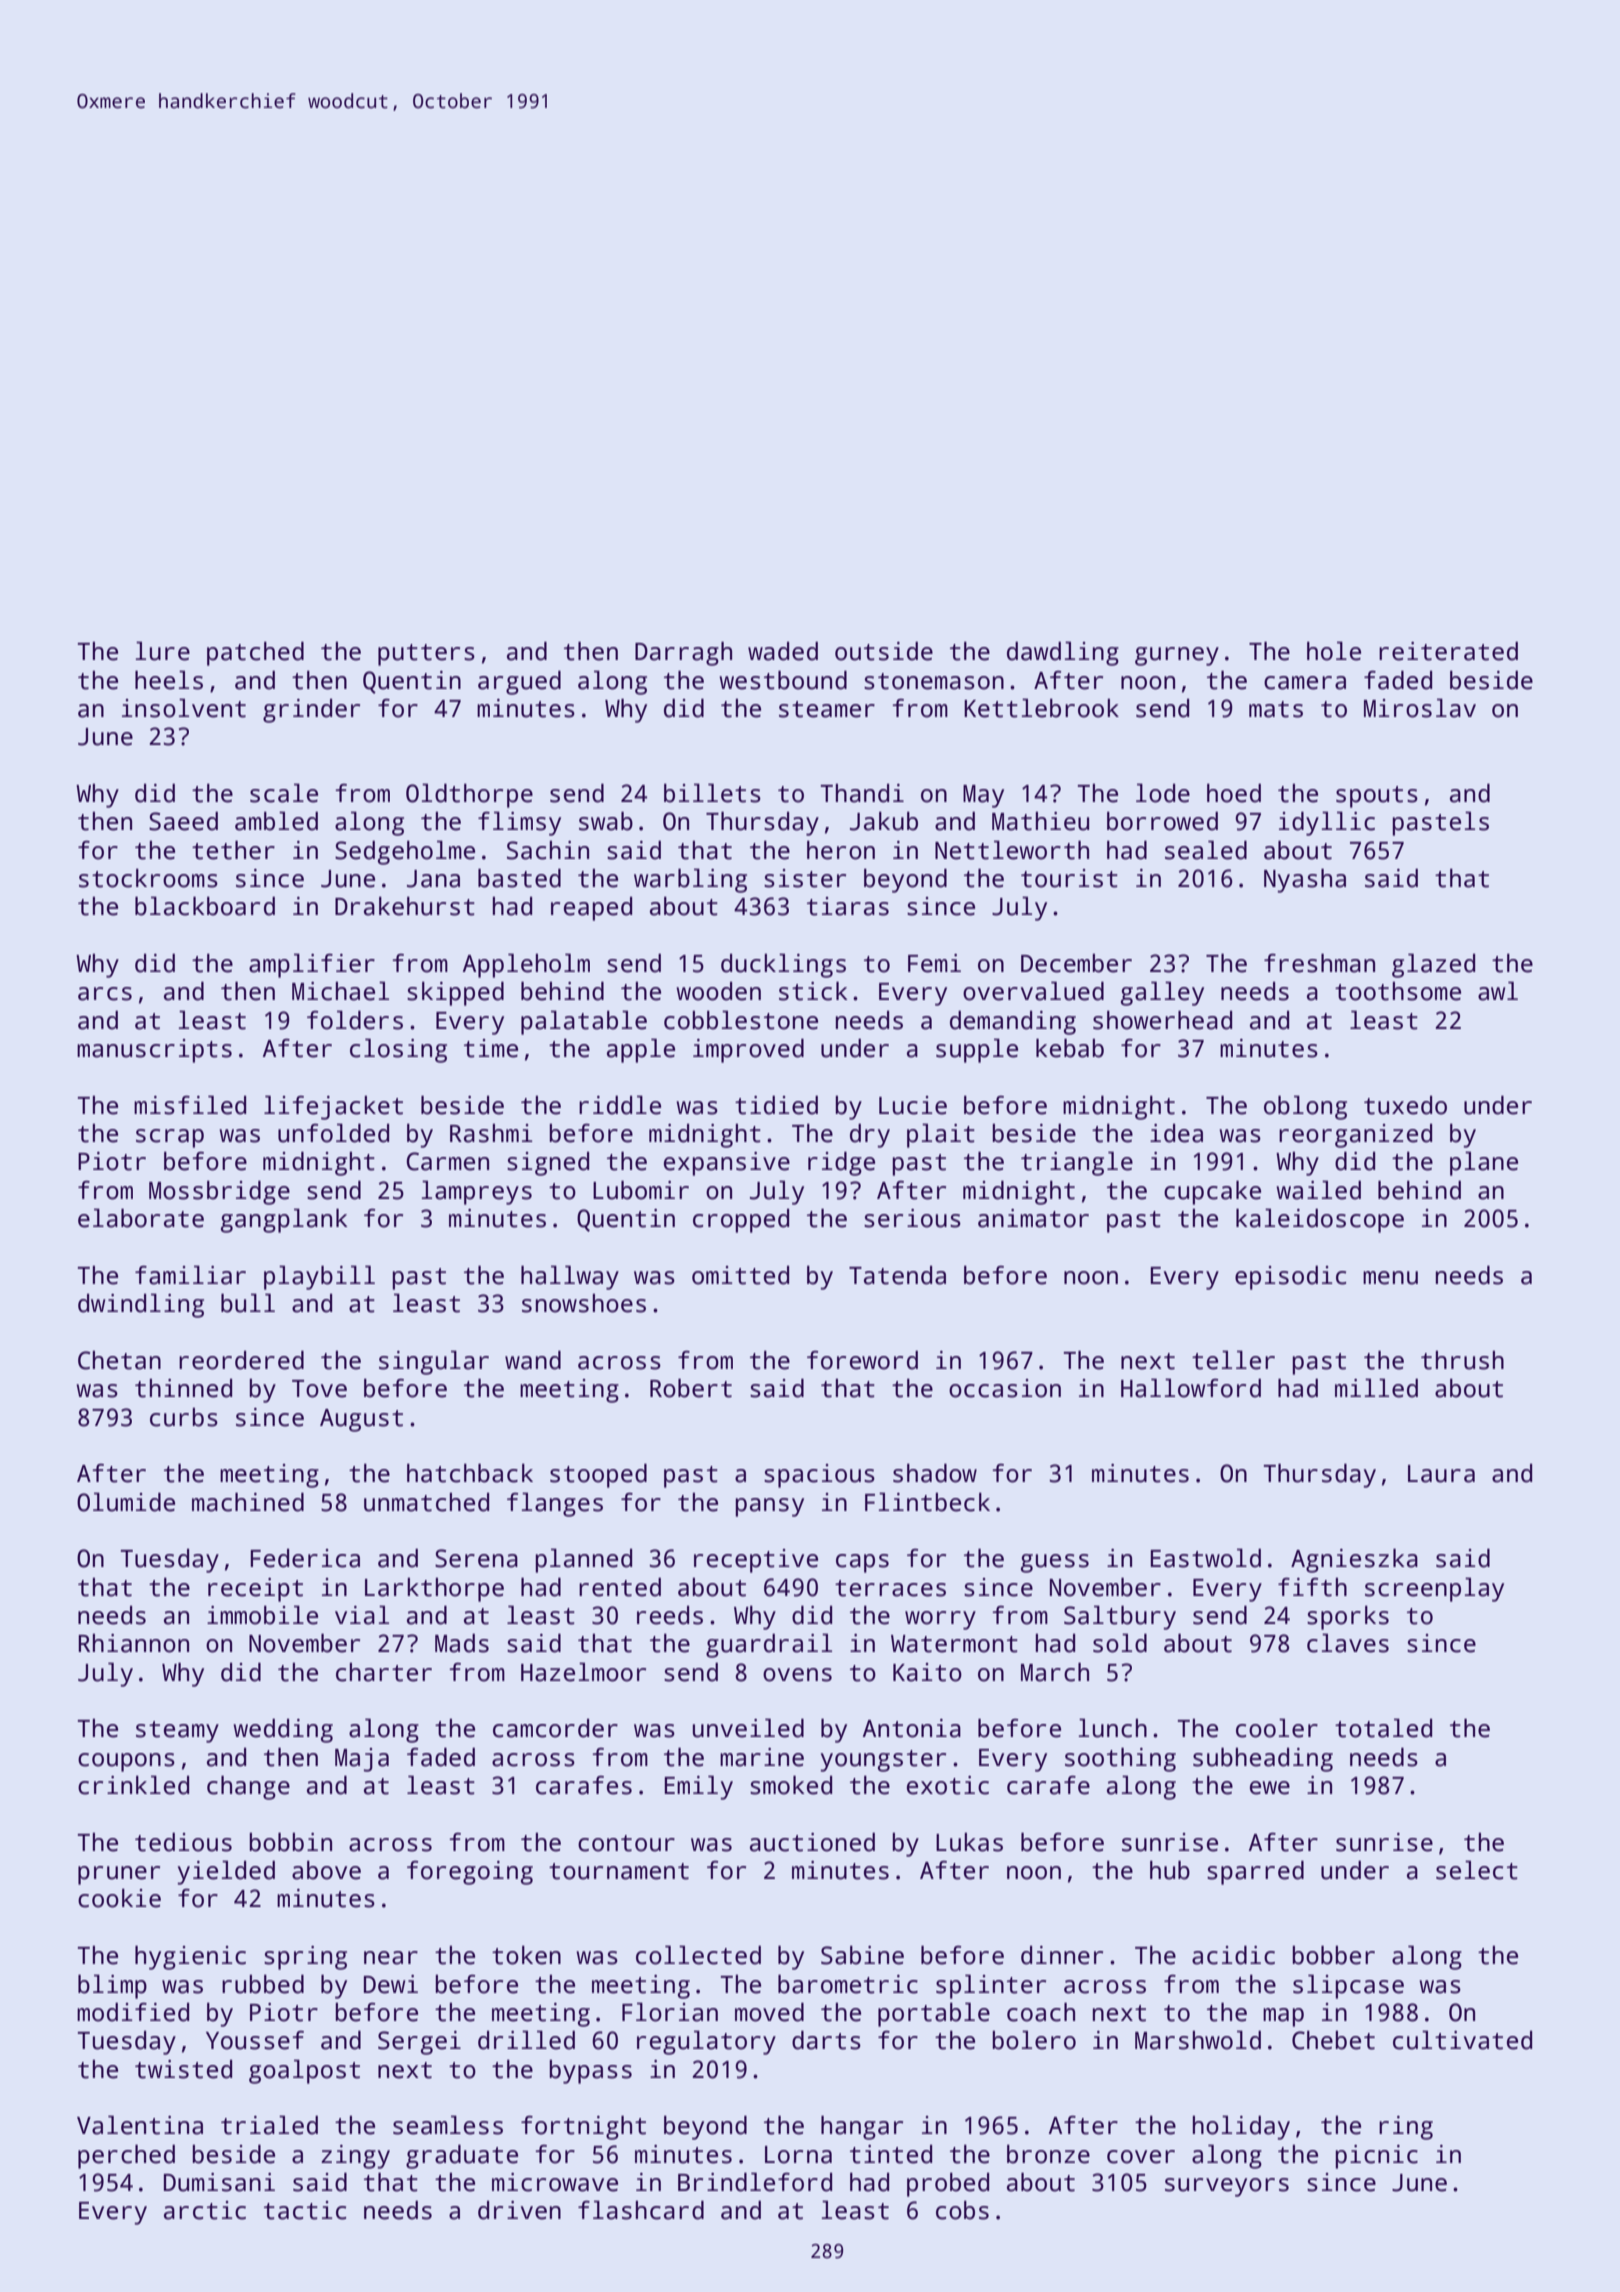 This document has height=2292, width=1620. I want to click on flashcard, so click(641, 2210).
